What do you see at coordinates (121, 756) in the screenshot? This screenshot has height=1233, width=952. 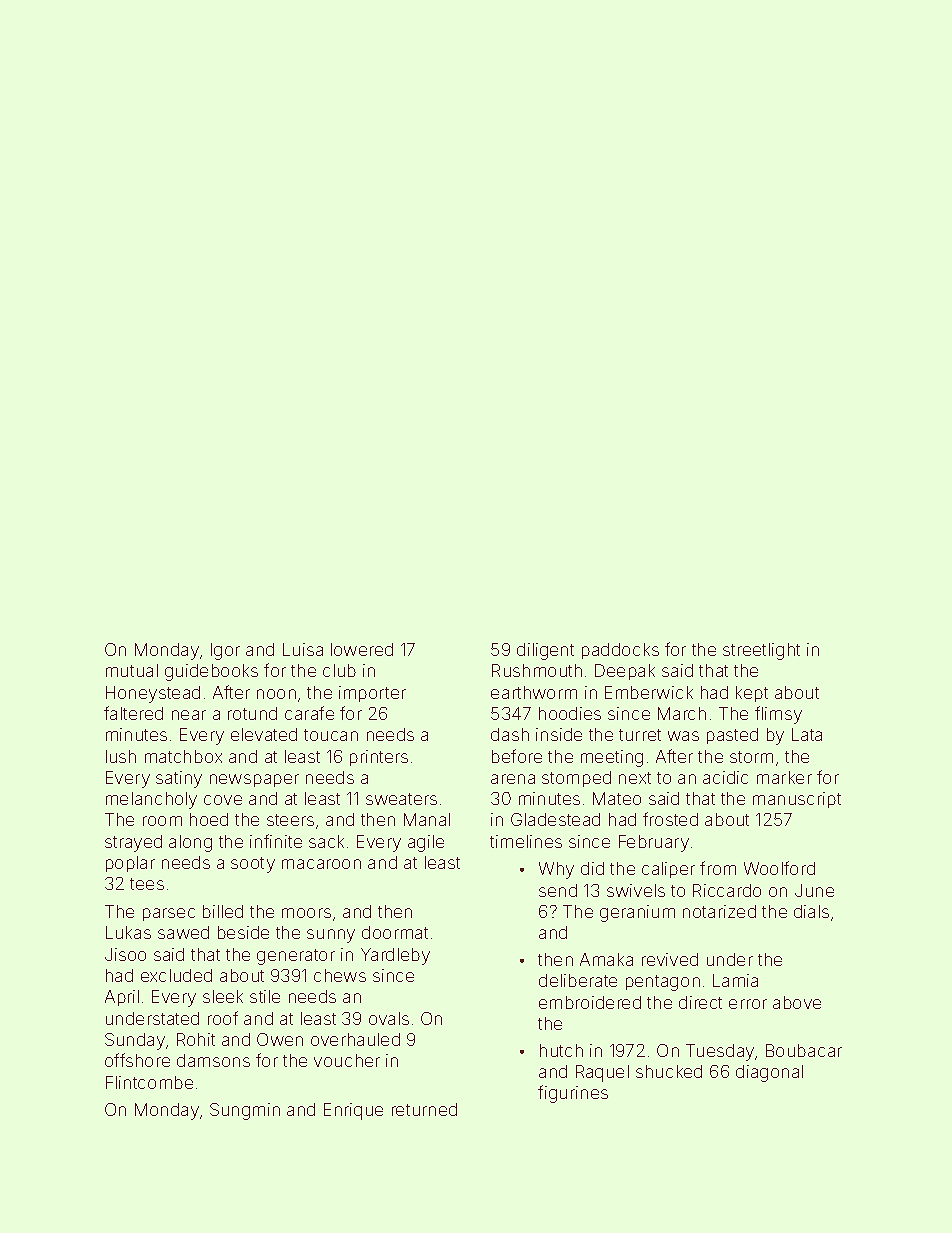 I see `lush` at bounding box center [121, 756].
